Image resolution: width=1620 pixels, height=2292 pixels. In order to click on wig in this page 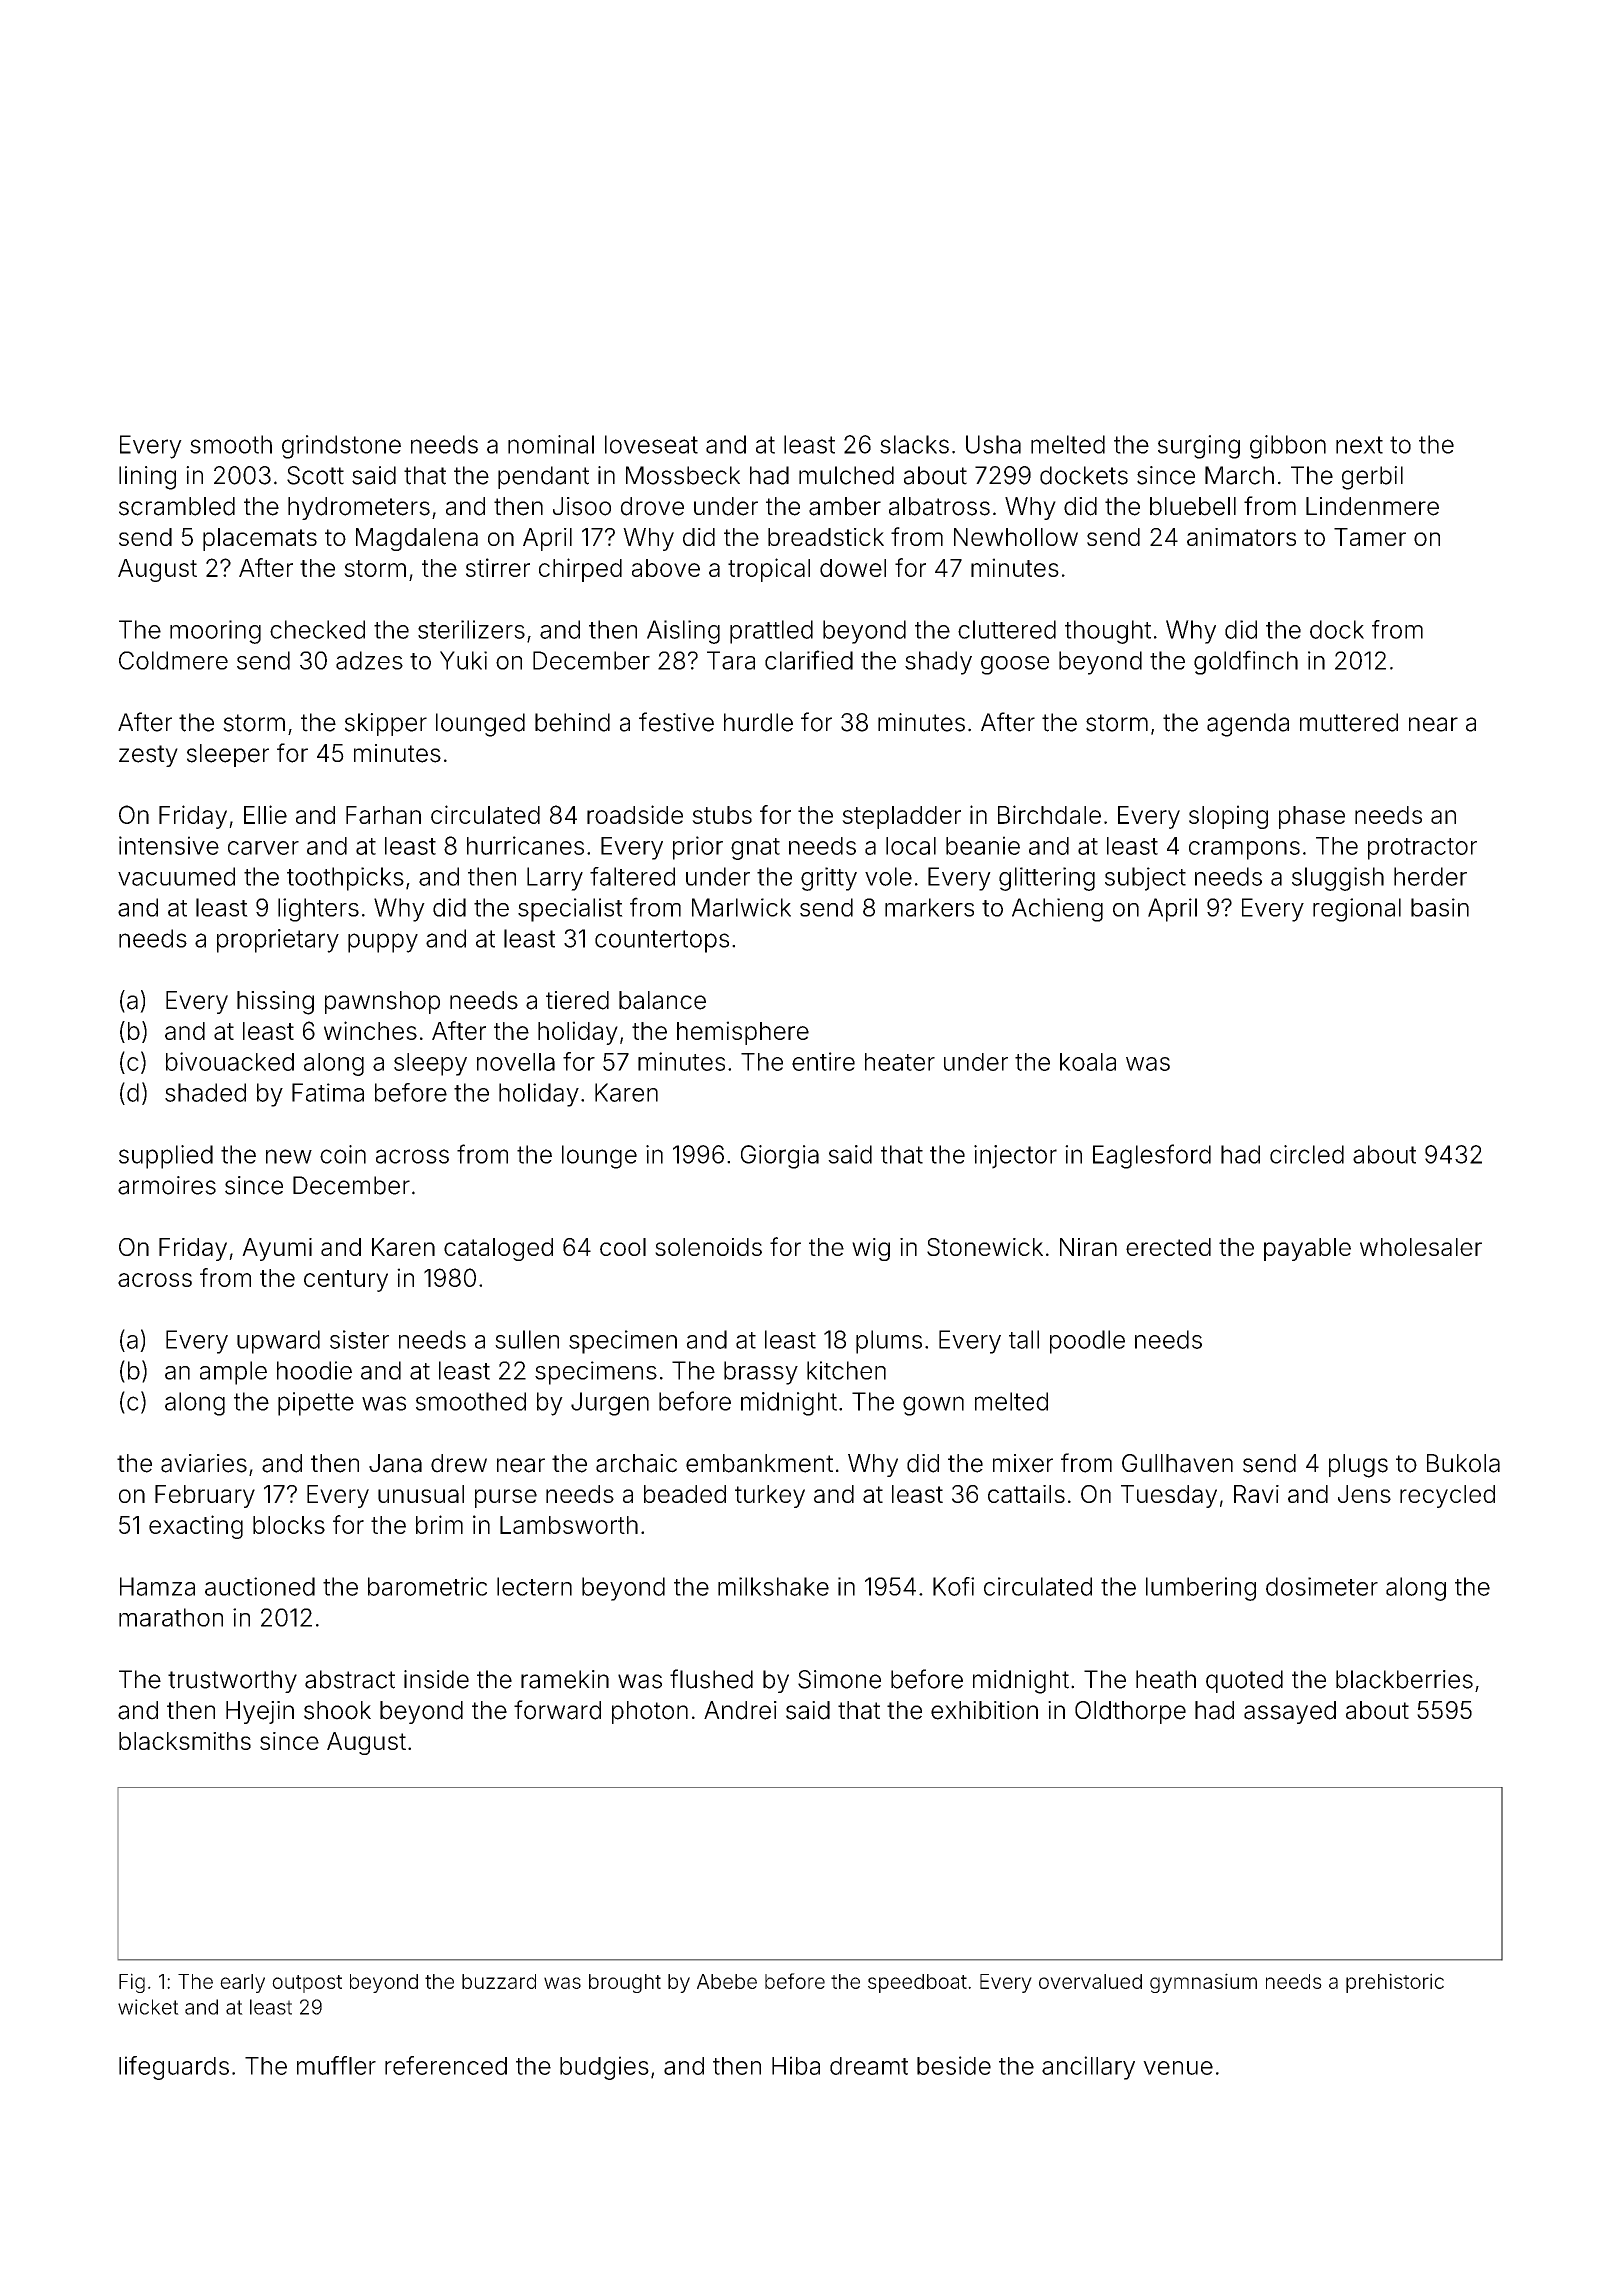, I will do `click(871, 1249)`.
